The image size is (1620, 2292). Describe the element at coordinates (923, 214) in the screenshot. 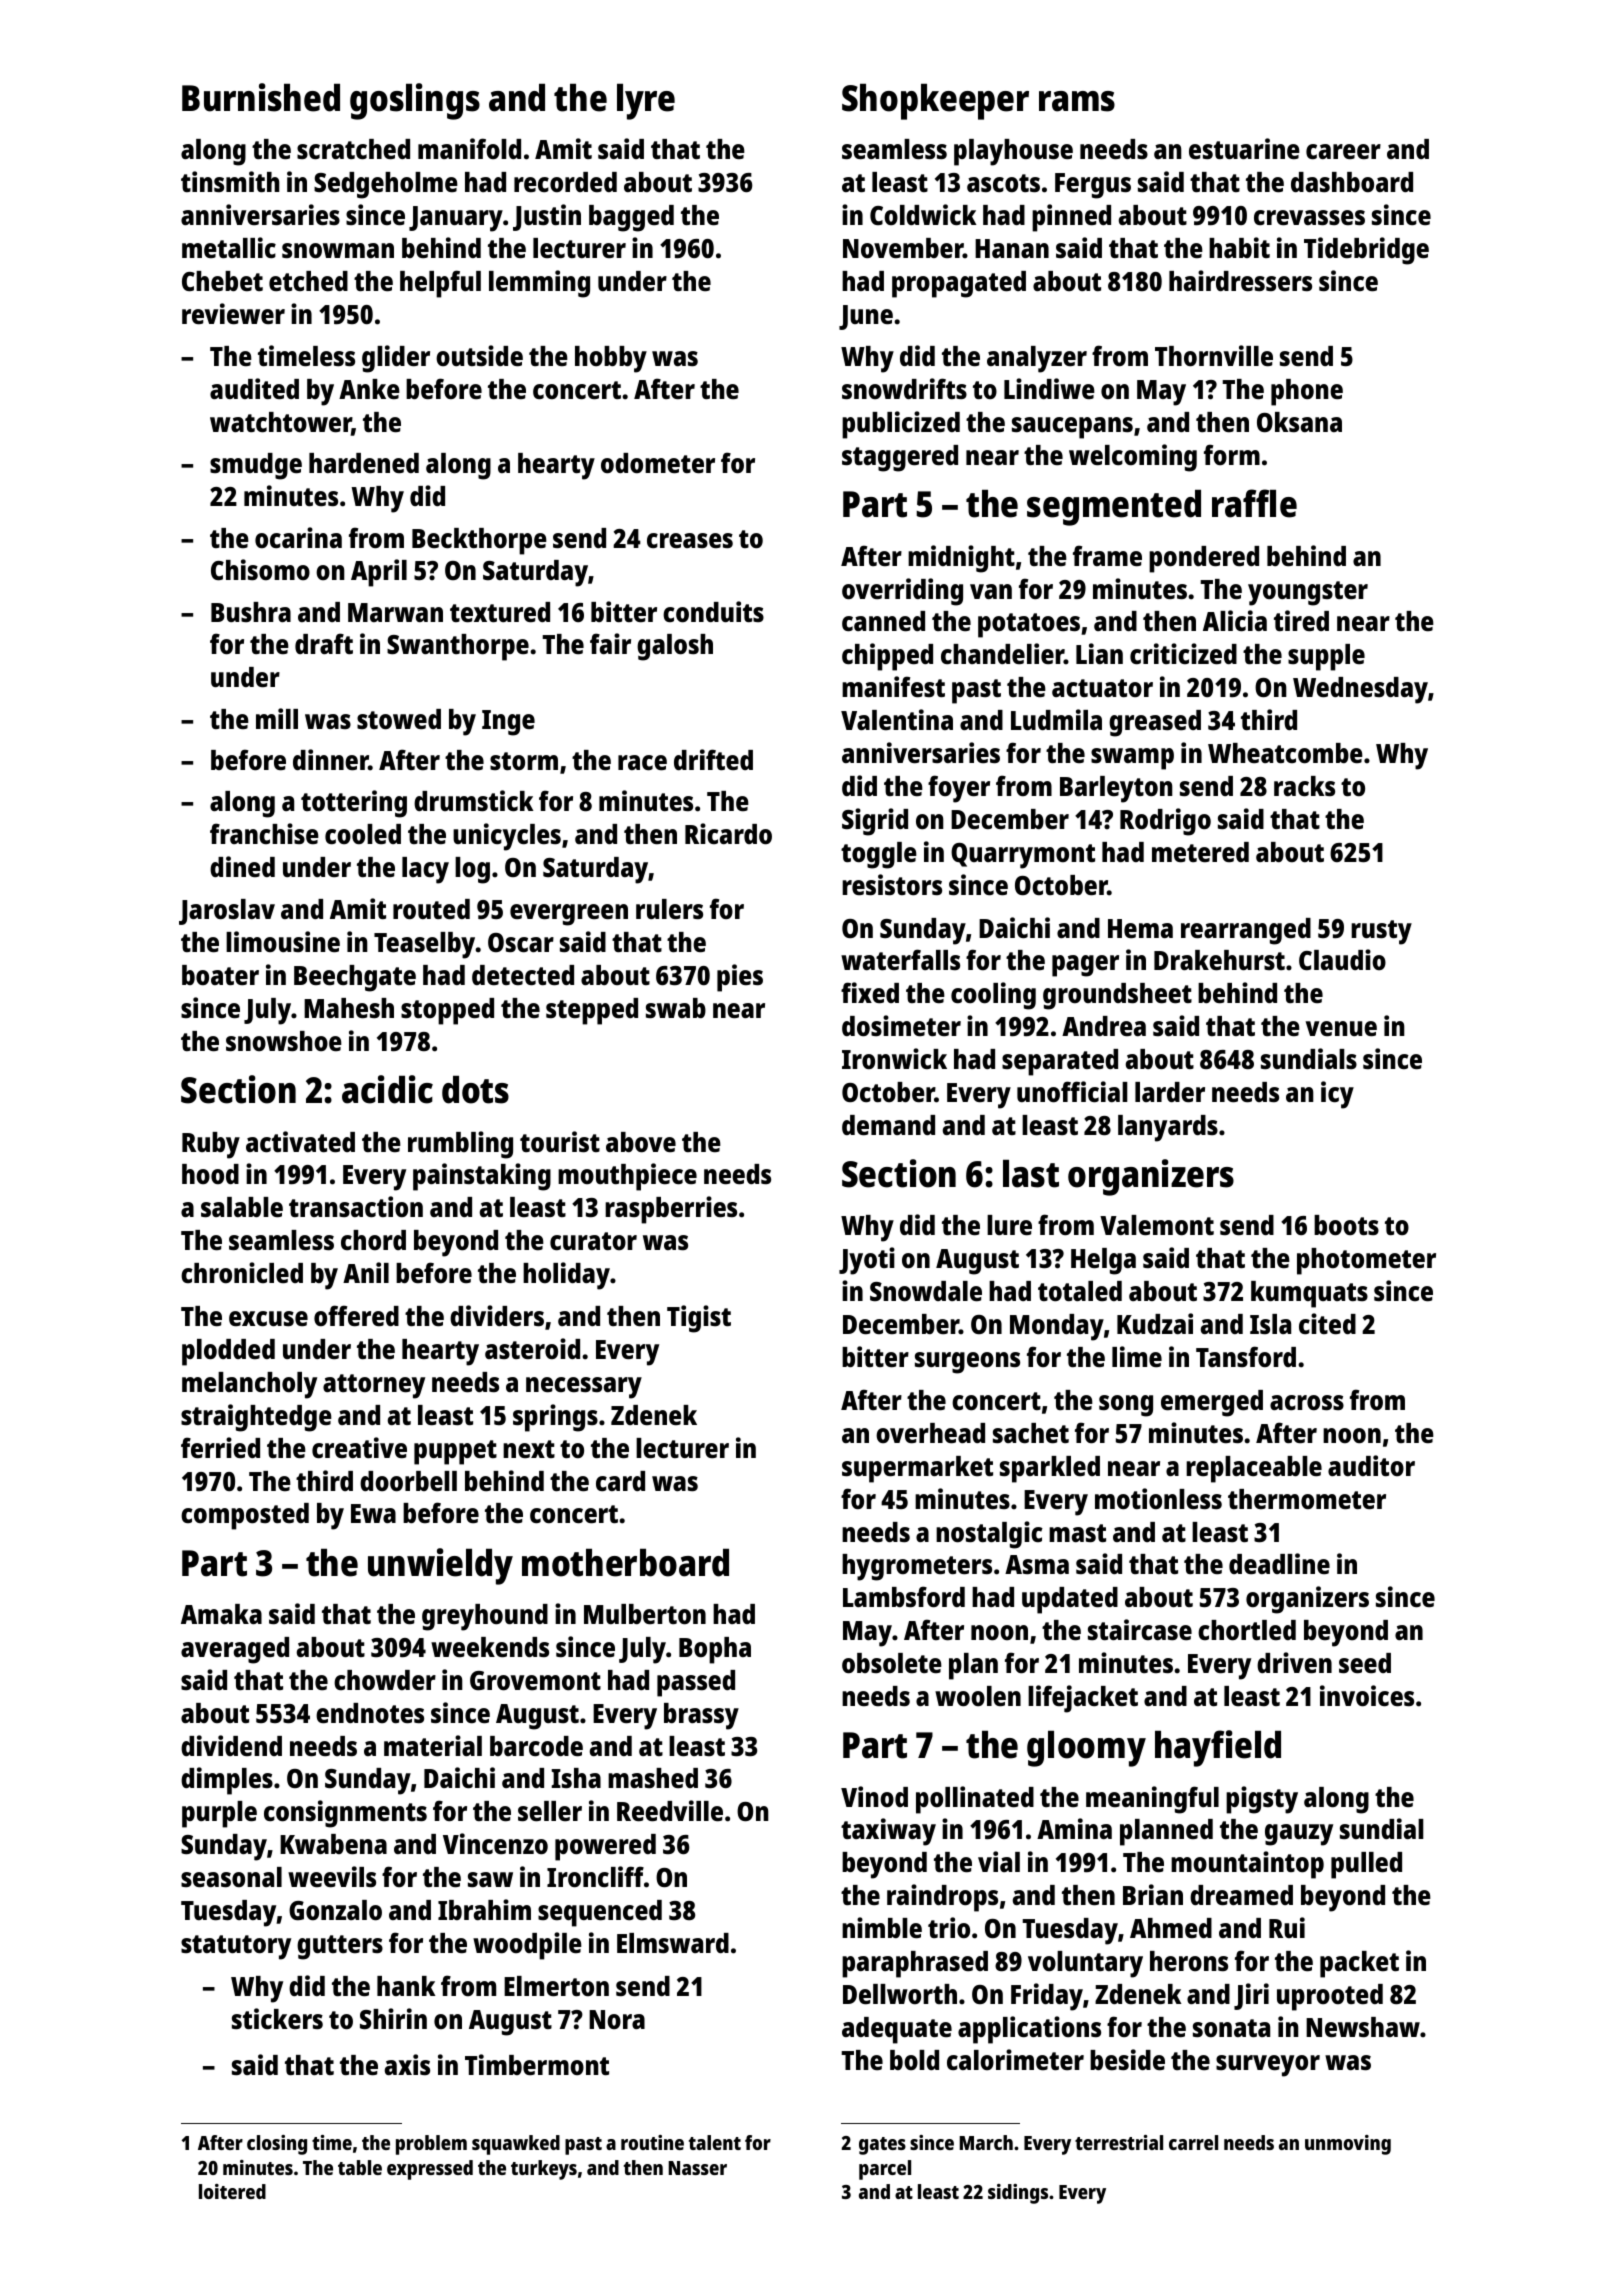

I see `Coldwick` at that location.
